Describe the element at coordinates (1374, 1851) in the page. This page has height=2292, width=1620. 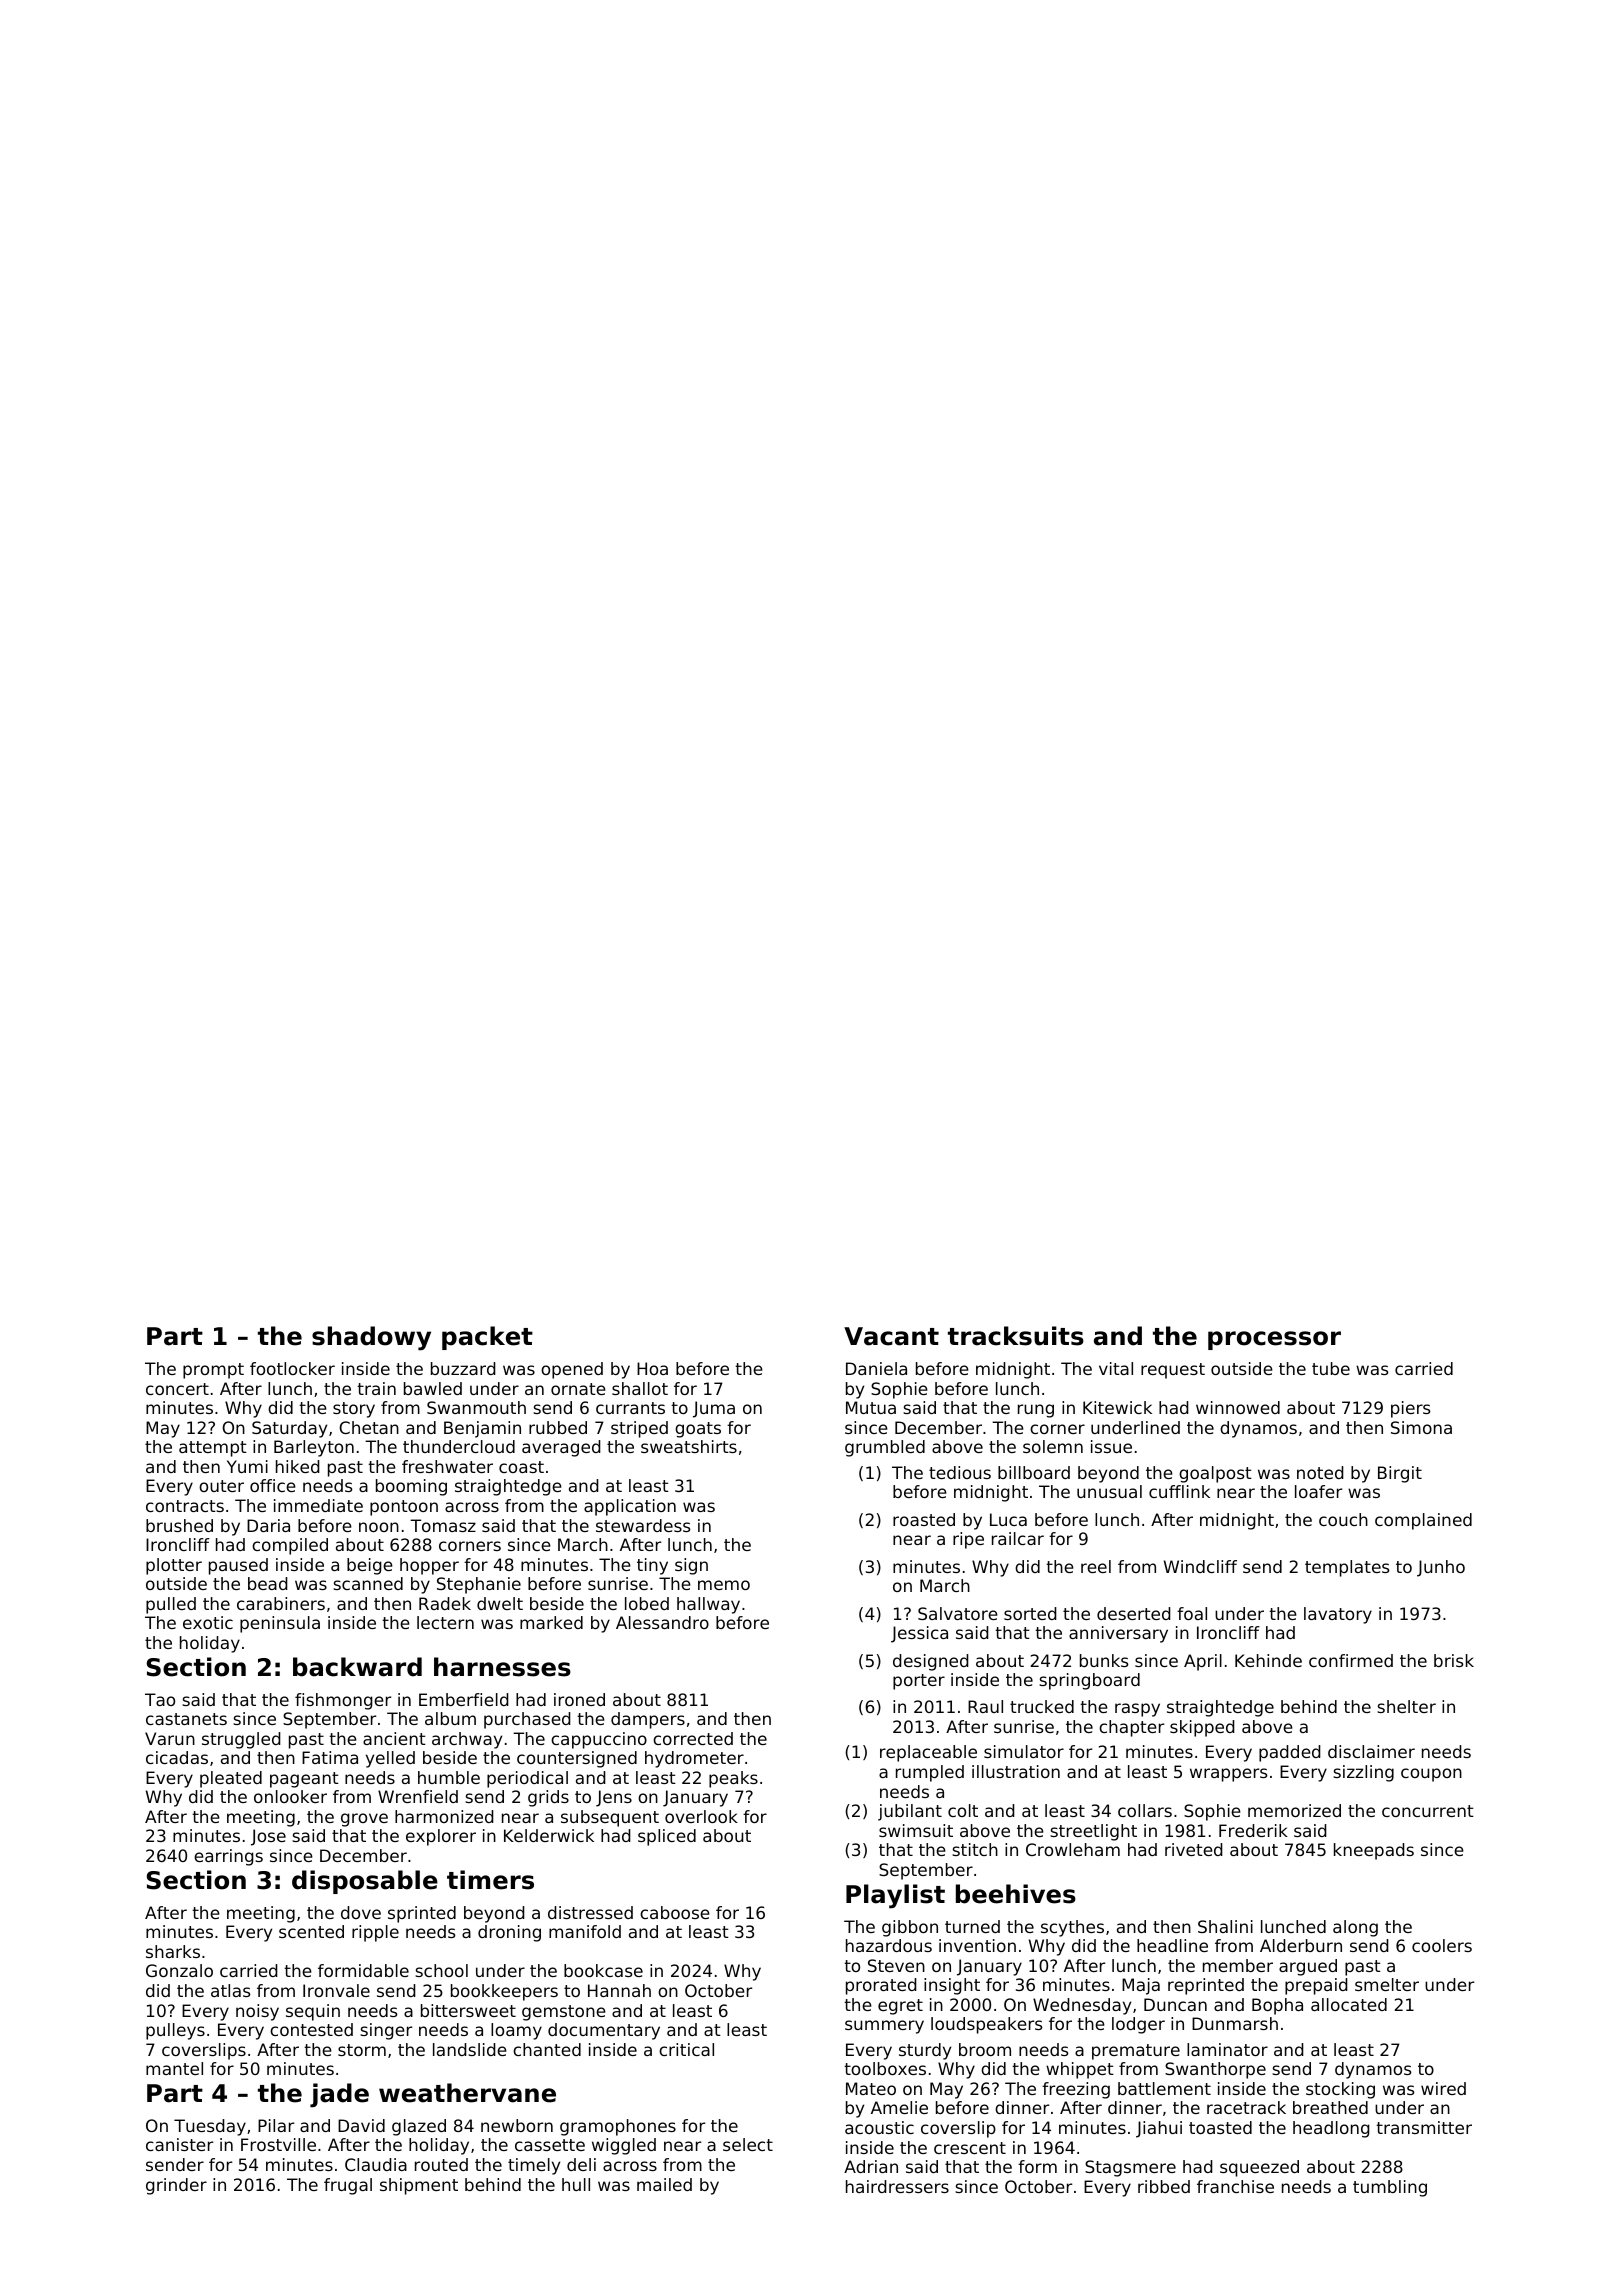
I see `kneepads` at that location.
